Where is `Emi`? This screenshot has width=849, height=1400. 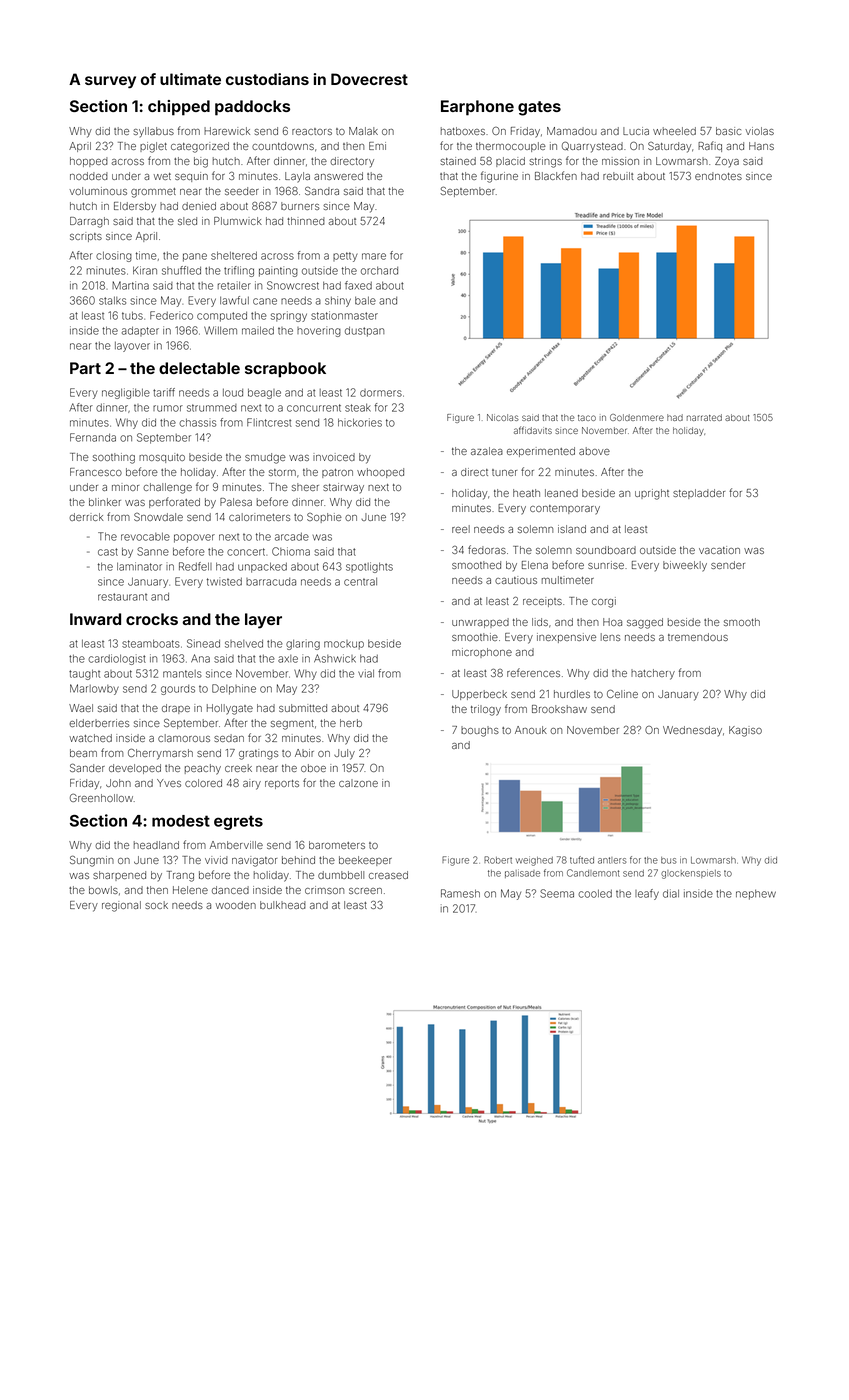 Emi is located at coordinates (377, 146).
